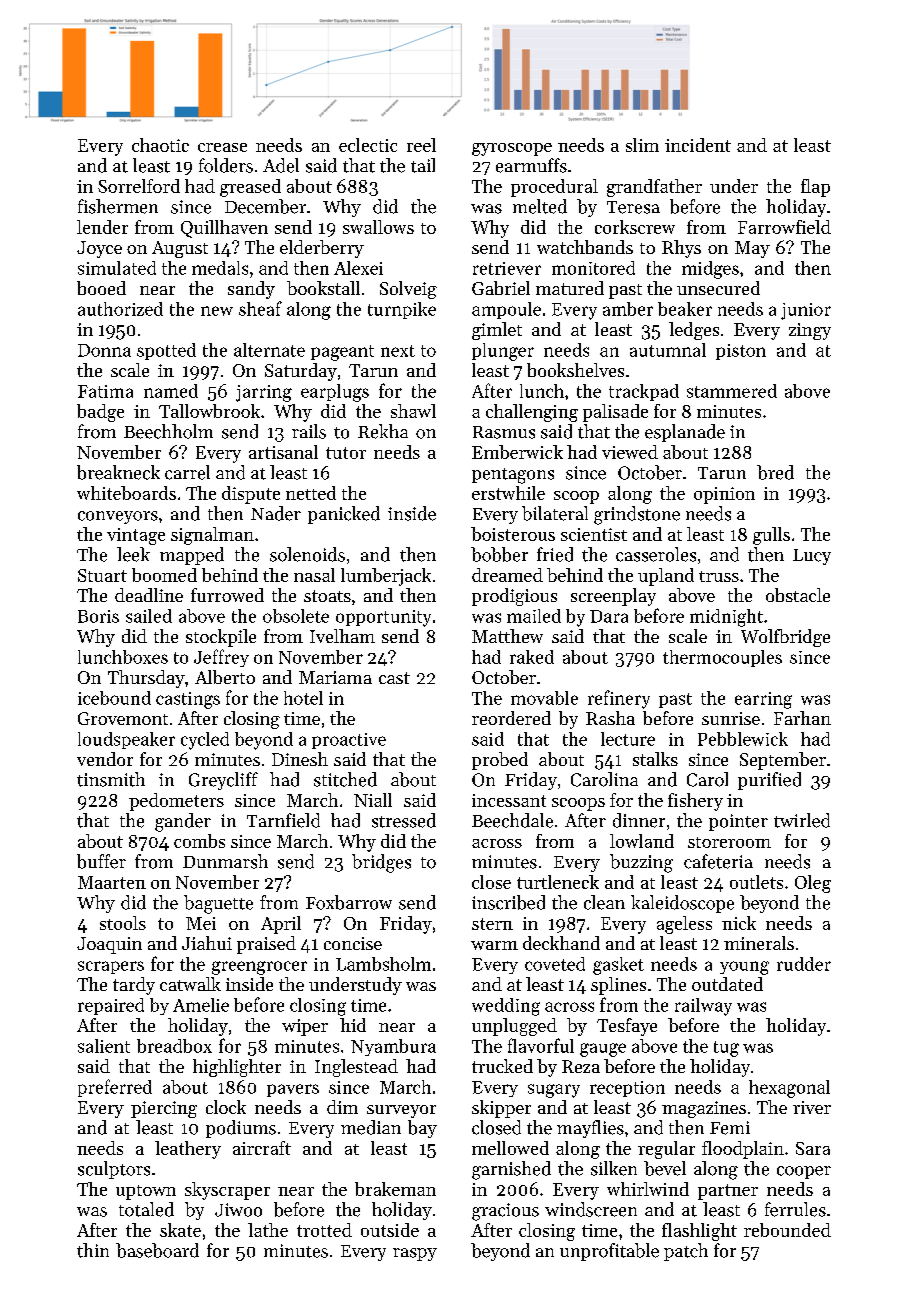 Image resolution: width=908 pixels, height=1316 pixels. I want to click on baseboard, so click(157, 1250).
